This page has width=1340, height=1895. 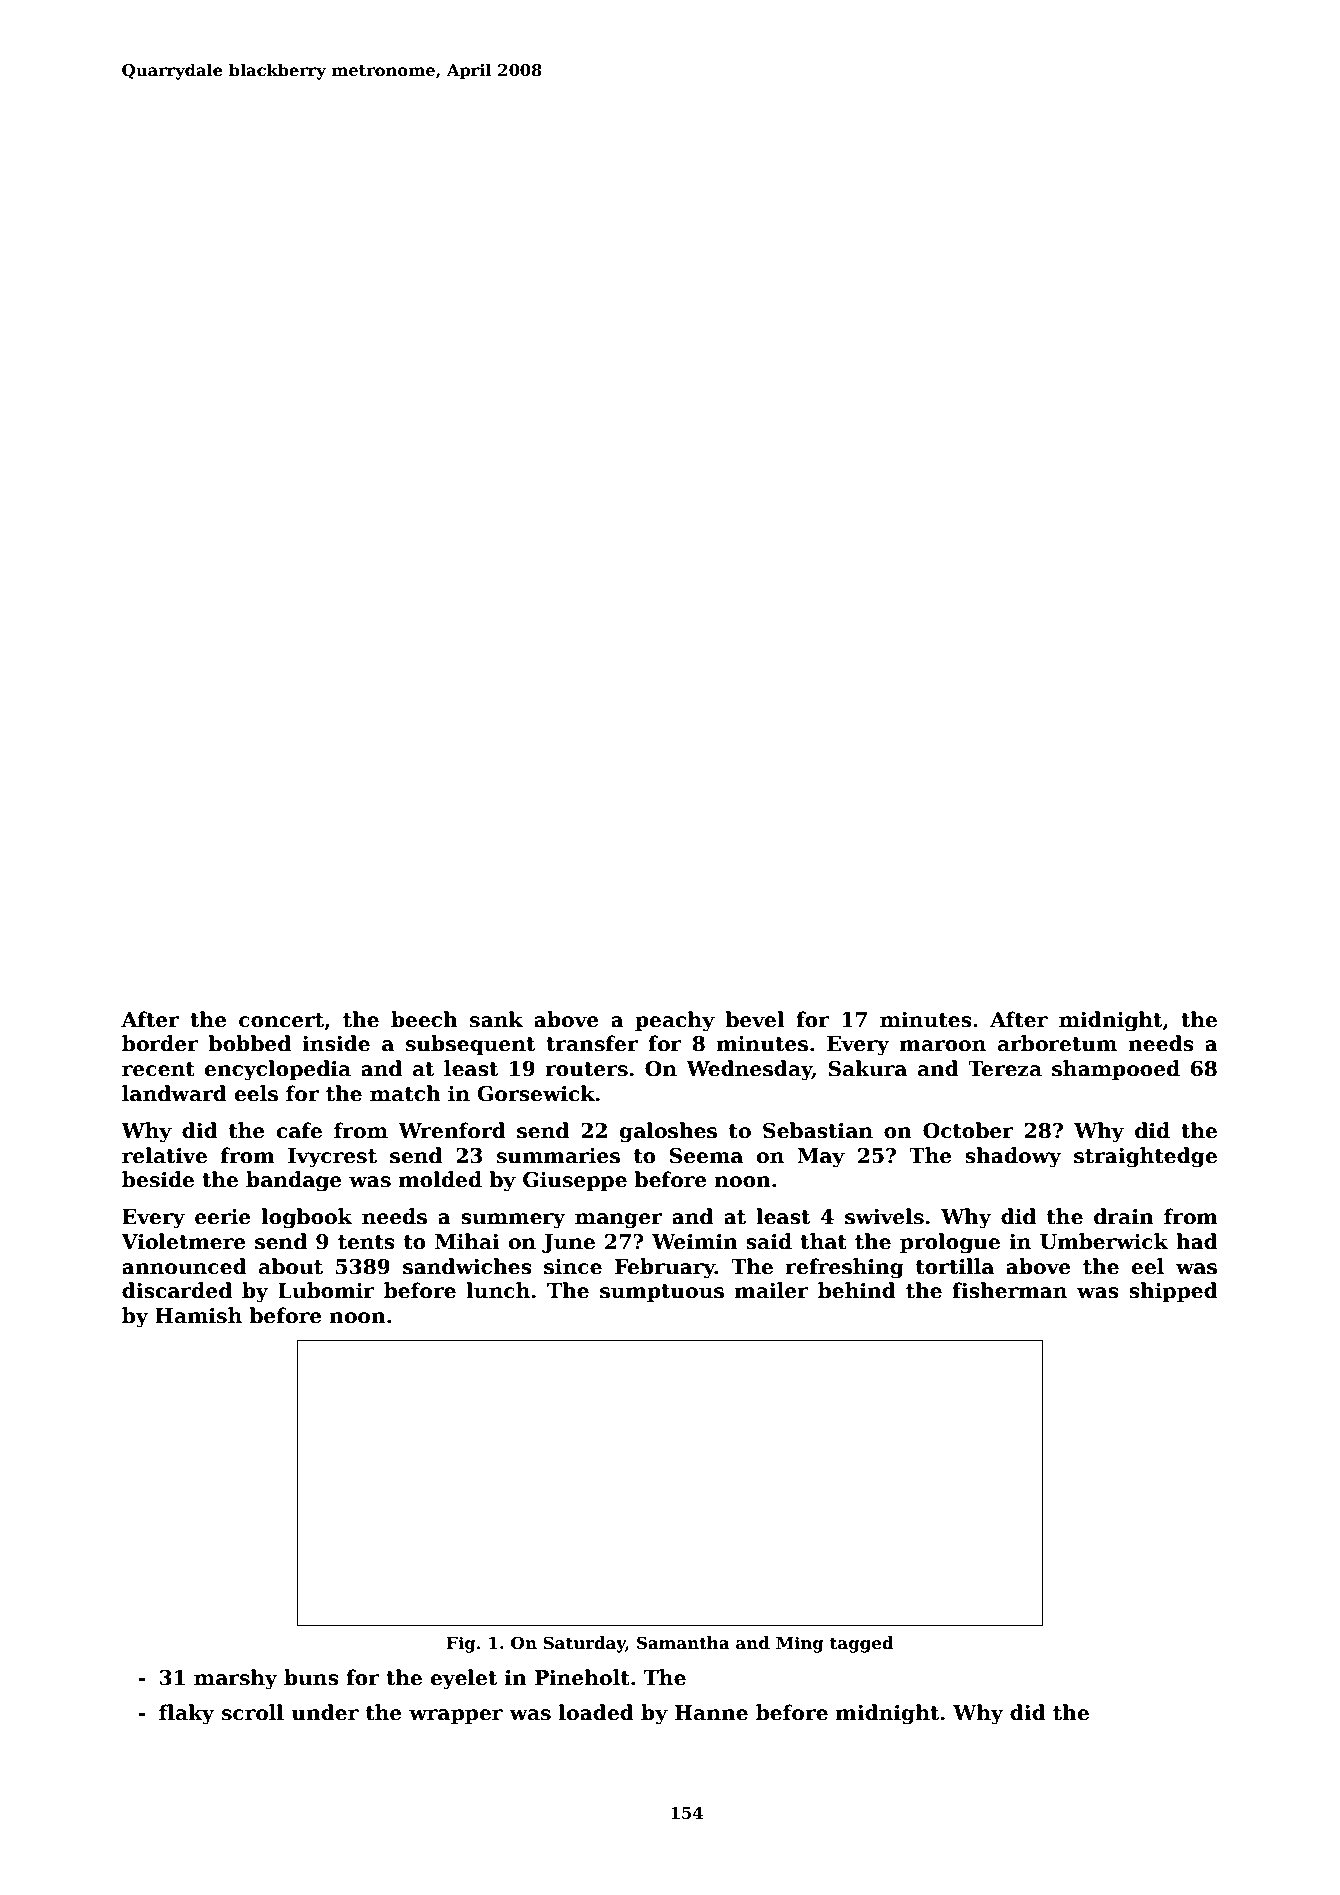 I want to click on Fig, so click(x=461, y=1644).
